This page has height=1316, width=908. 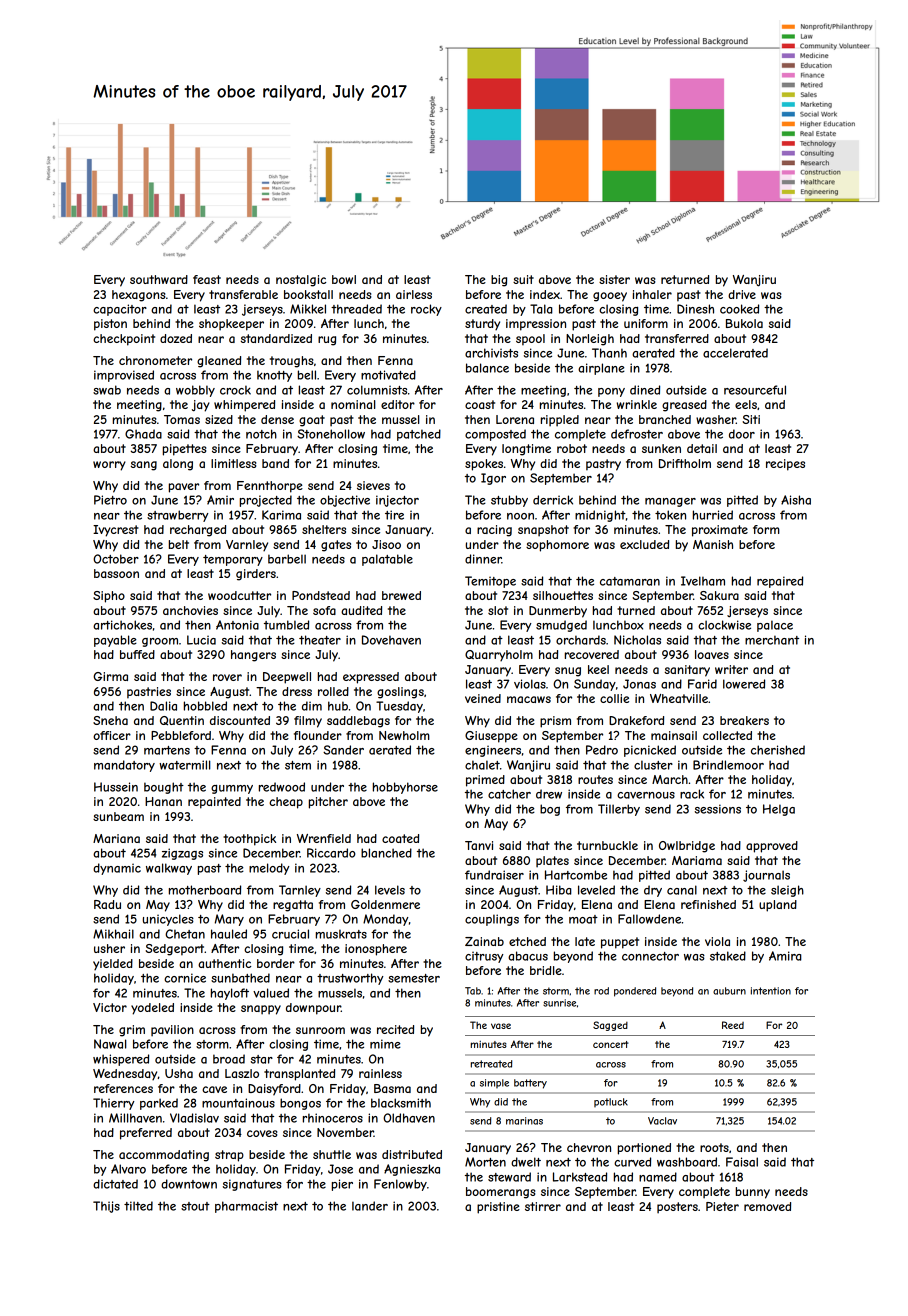 What do you see at coordinates (677, 1208) in the page?
I see `posters` at bounding box center [677, 1208].
